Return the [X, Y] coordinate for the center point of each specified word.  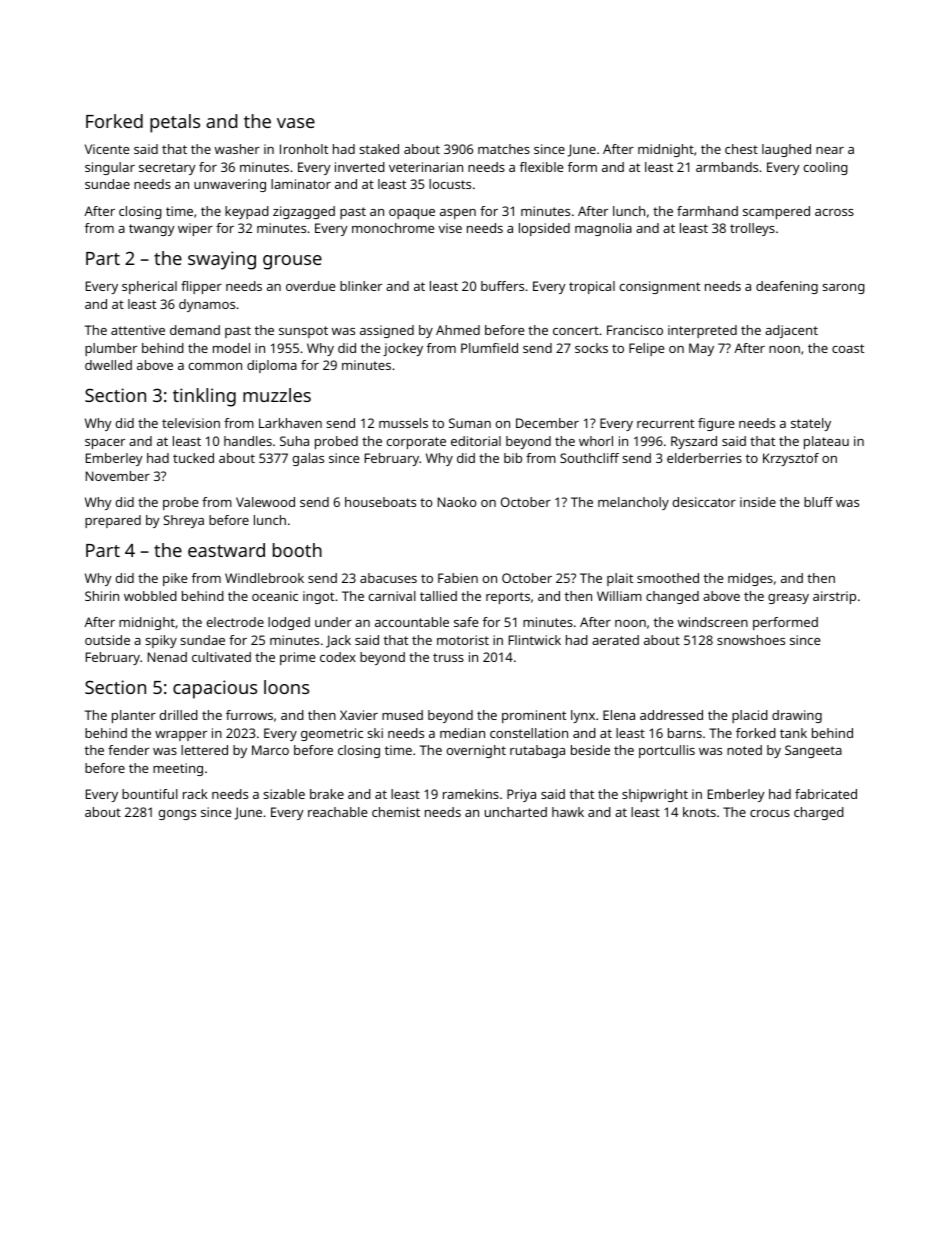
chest [741, 149]
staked [379, 149]
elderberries [704, 458]
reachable [337, 812]
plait [620, 579]
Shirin [102, 596]
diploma [272, 366]
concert [576, 330]
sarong [843, 289]
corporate [416, 443]
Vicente [107, 149]
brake [327, 794]
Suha [294, 441]
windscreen [713, 622]
